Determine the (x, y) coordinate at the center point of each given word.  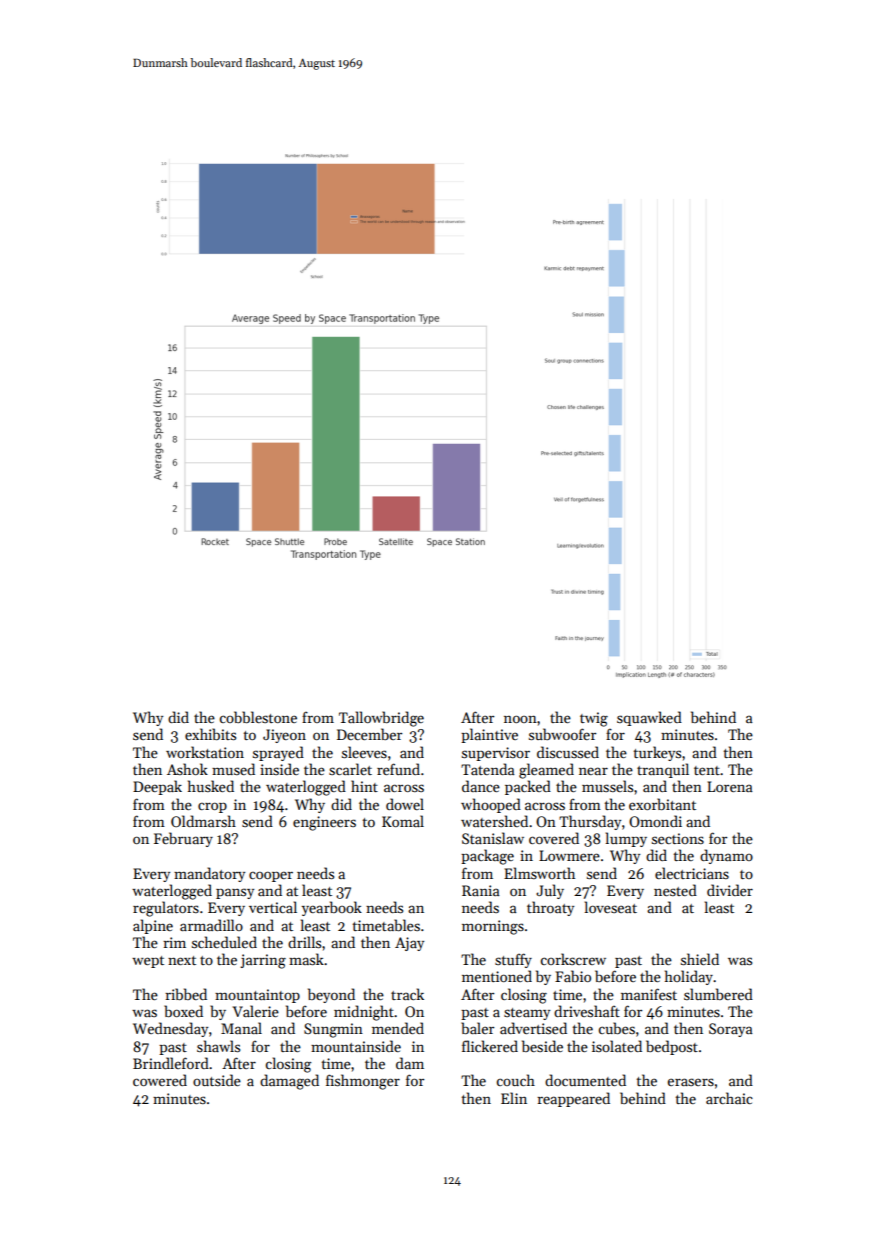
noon (520, 719)
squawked (649, 718)
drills (304, 942)
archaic (729, 1098)
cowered (160, 1080)
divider (730, 890)
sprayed (278, 753)
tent (707, 770)
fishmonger (363, 1082)
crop (212, 807)
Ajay (409, 944)
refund (398, 769)
